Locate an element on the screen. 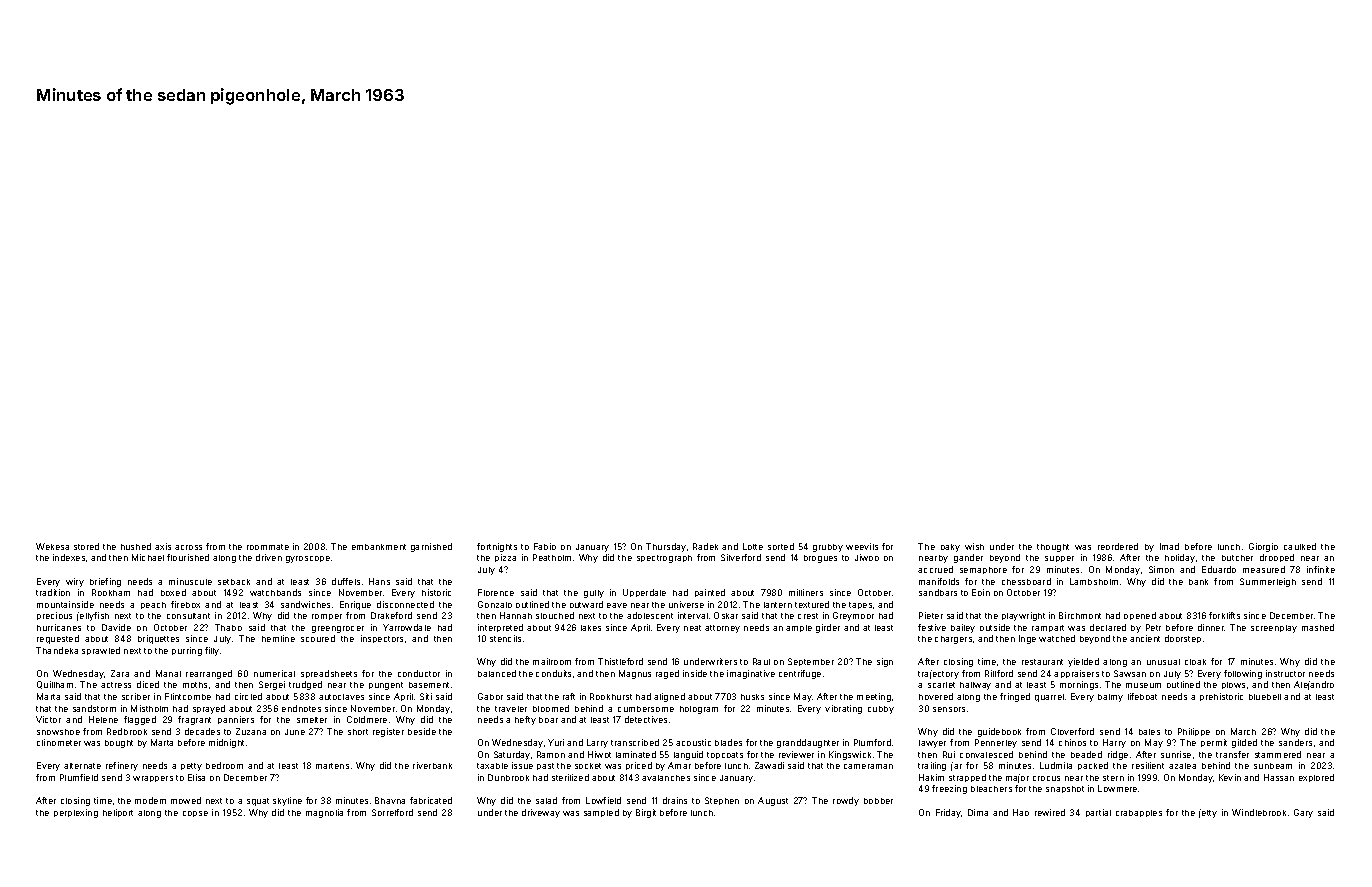 Image resolution: width=1372 pixels, height=887 pixels. roommate is located at coordinates (268, 547).
